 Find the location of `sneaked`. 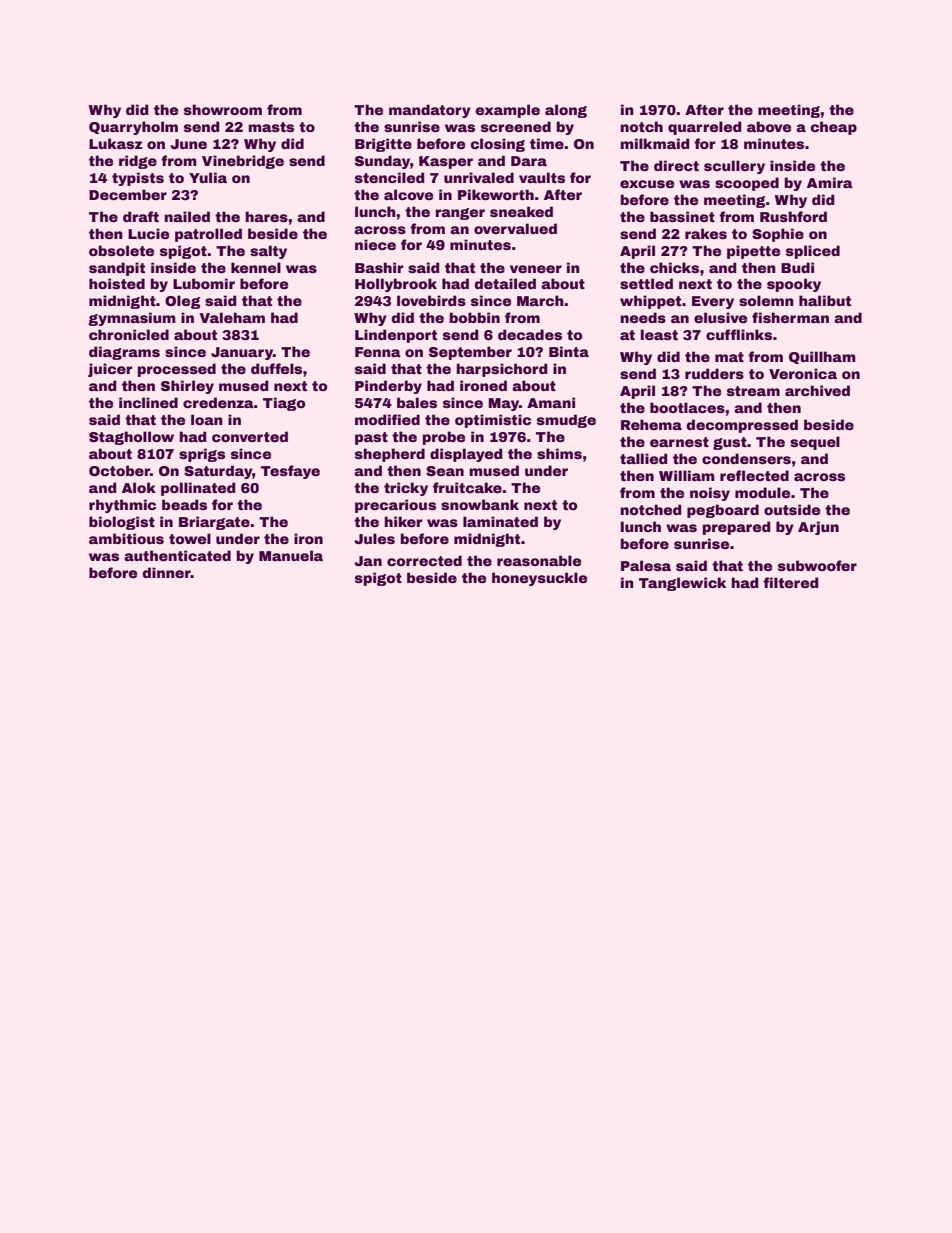

sneaked is located at coordinates (521, 211).
